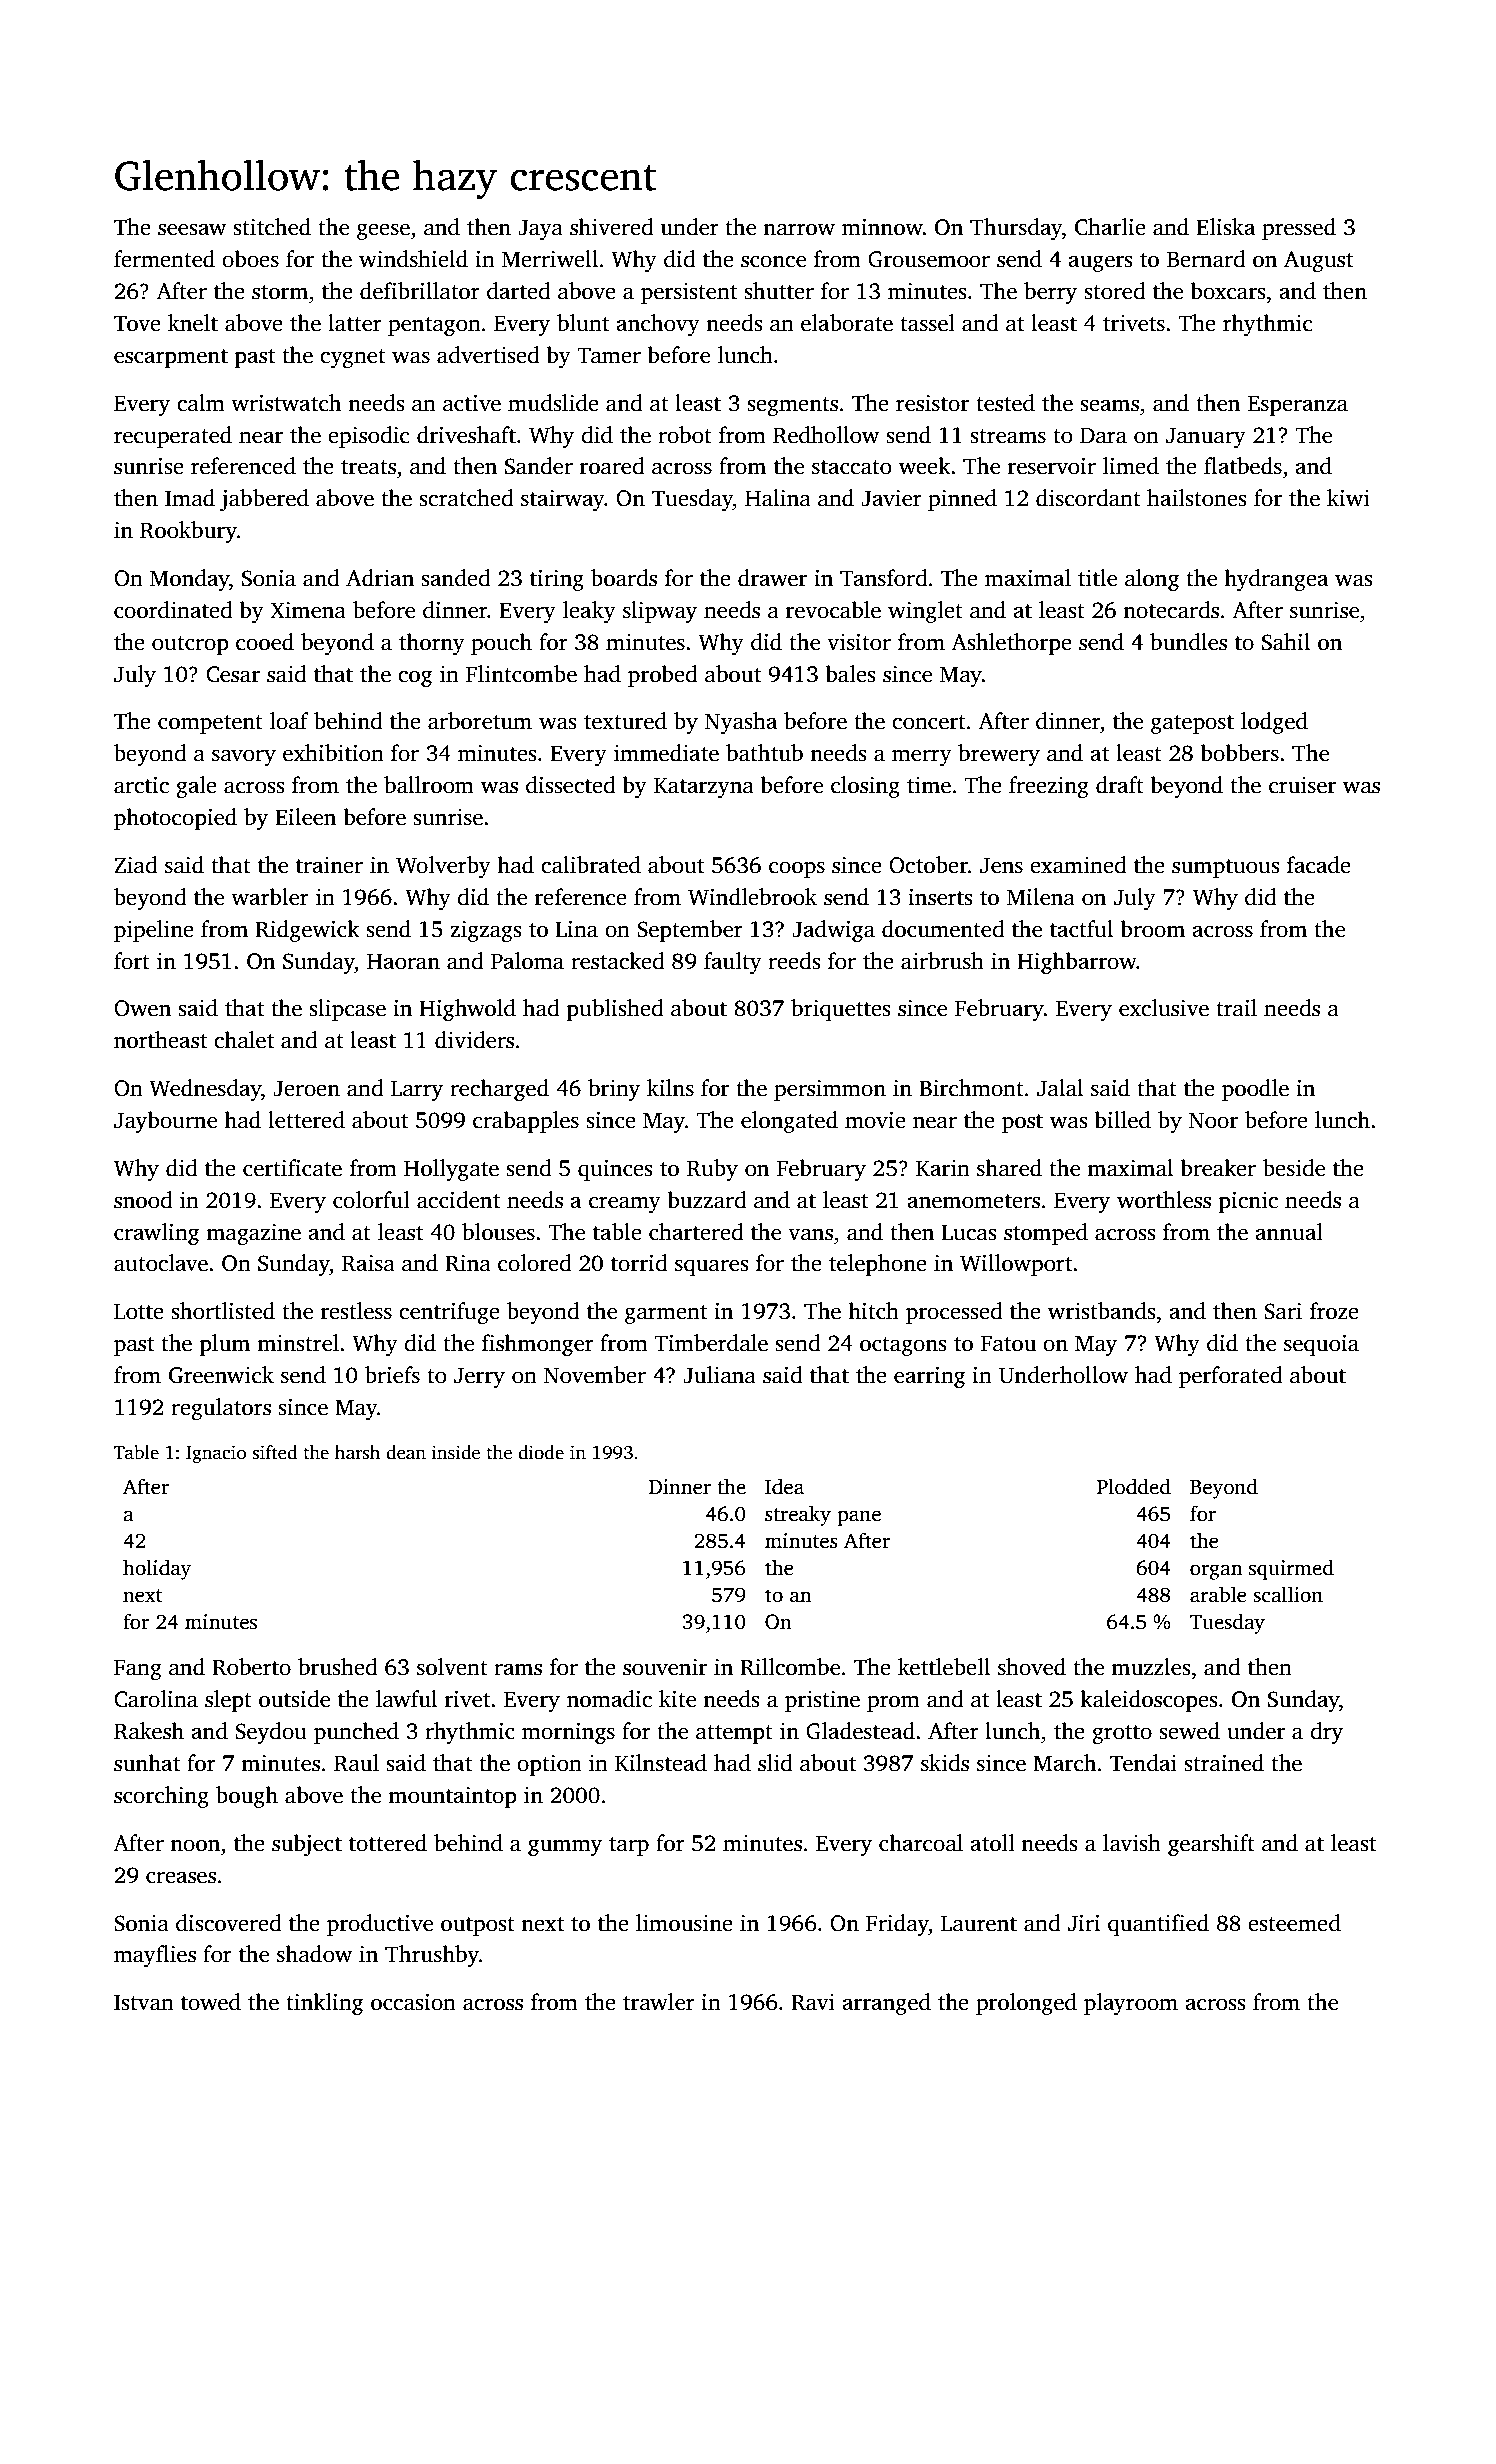 This page has height=2464, width=1496. I want to click on Plodded, so click(1134, 1486).
